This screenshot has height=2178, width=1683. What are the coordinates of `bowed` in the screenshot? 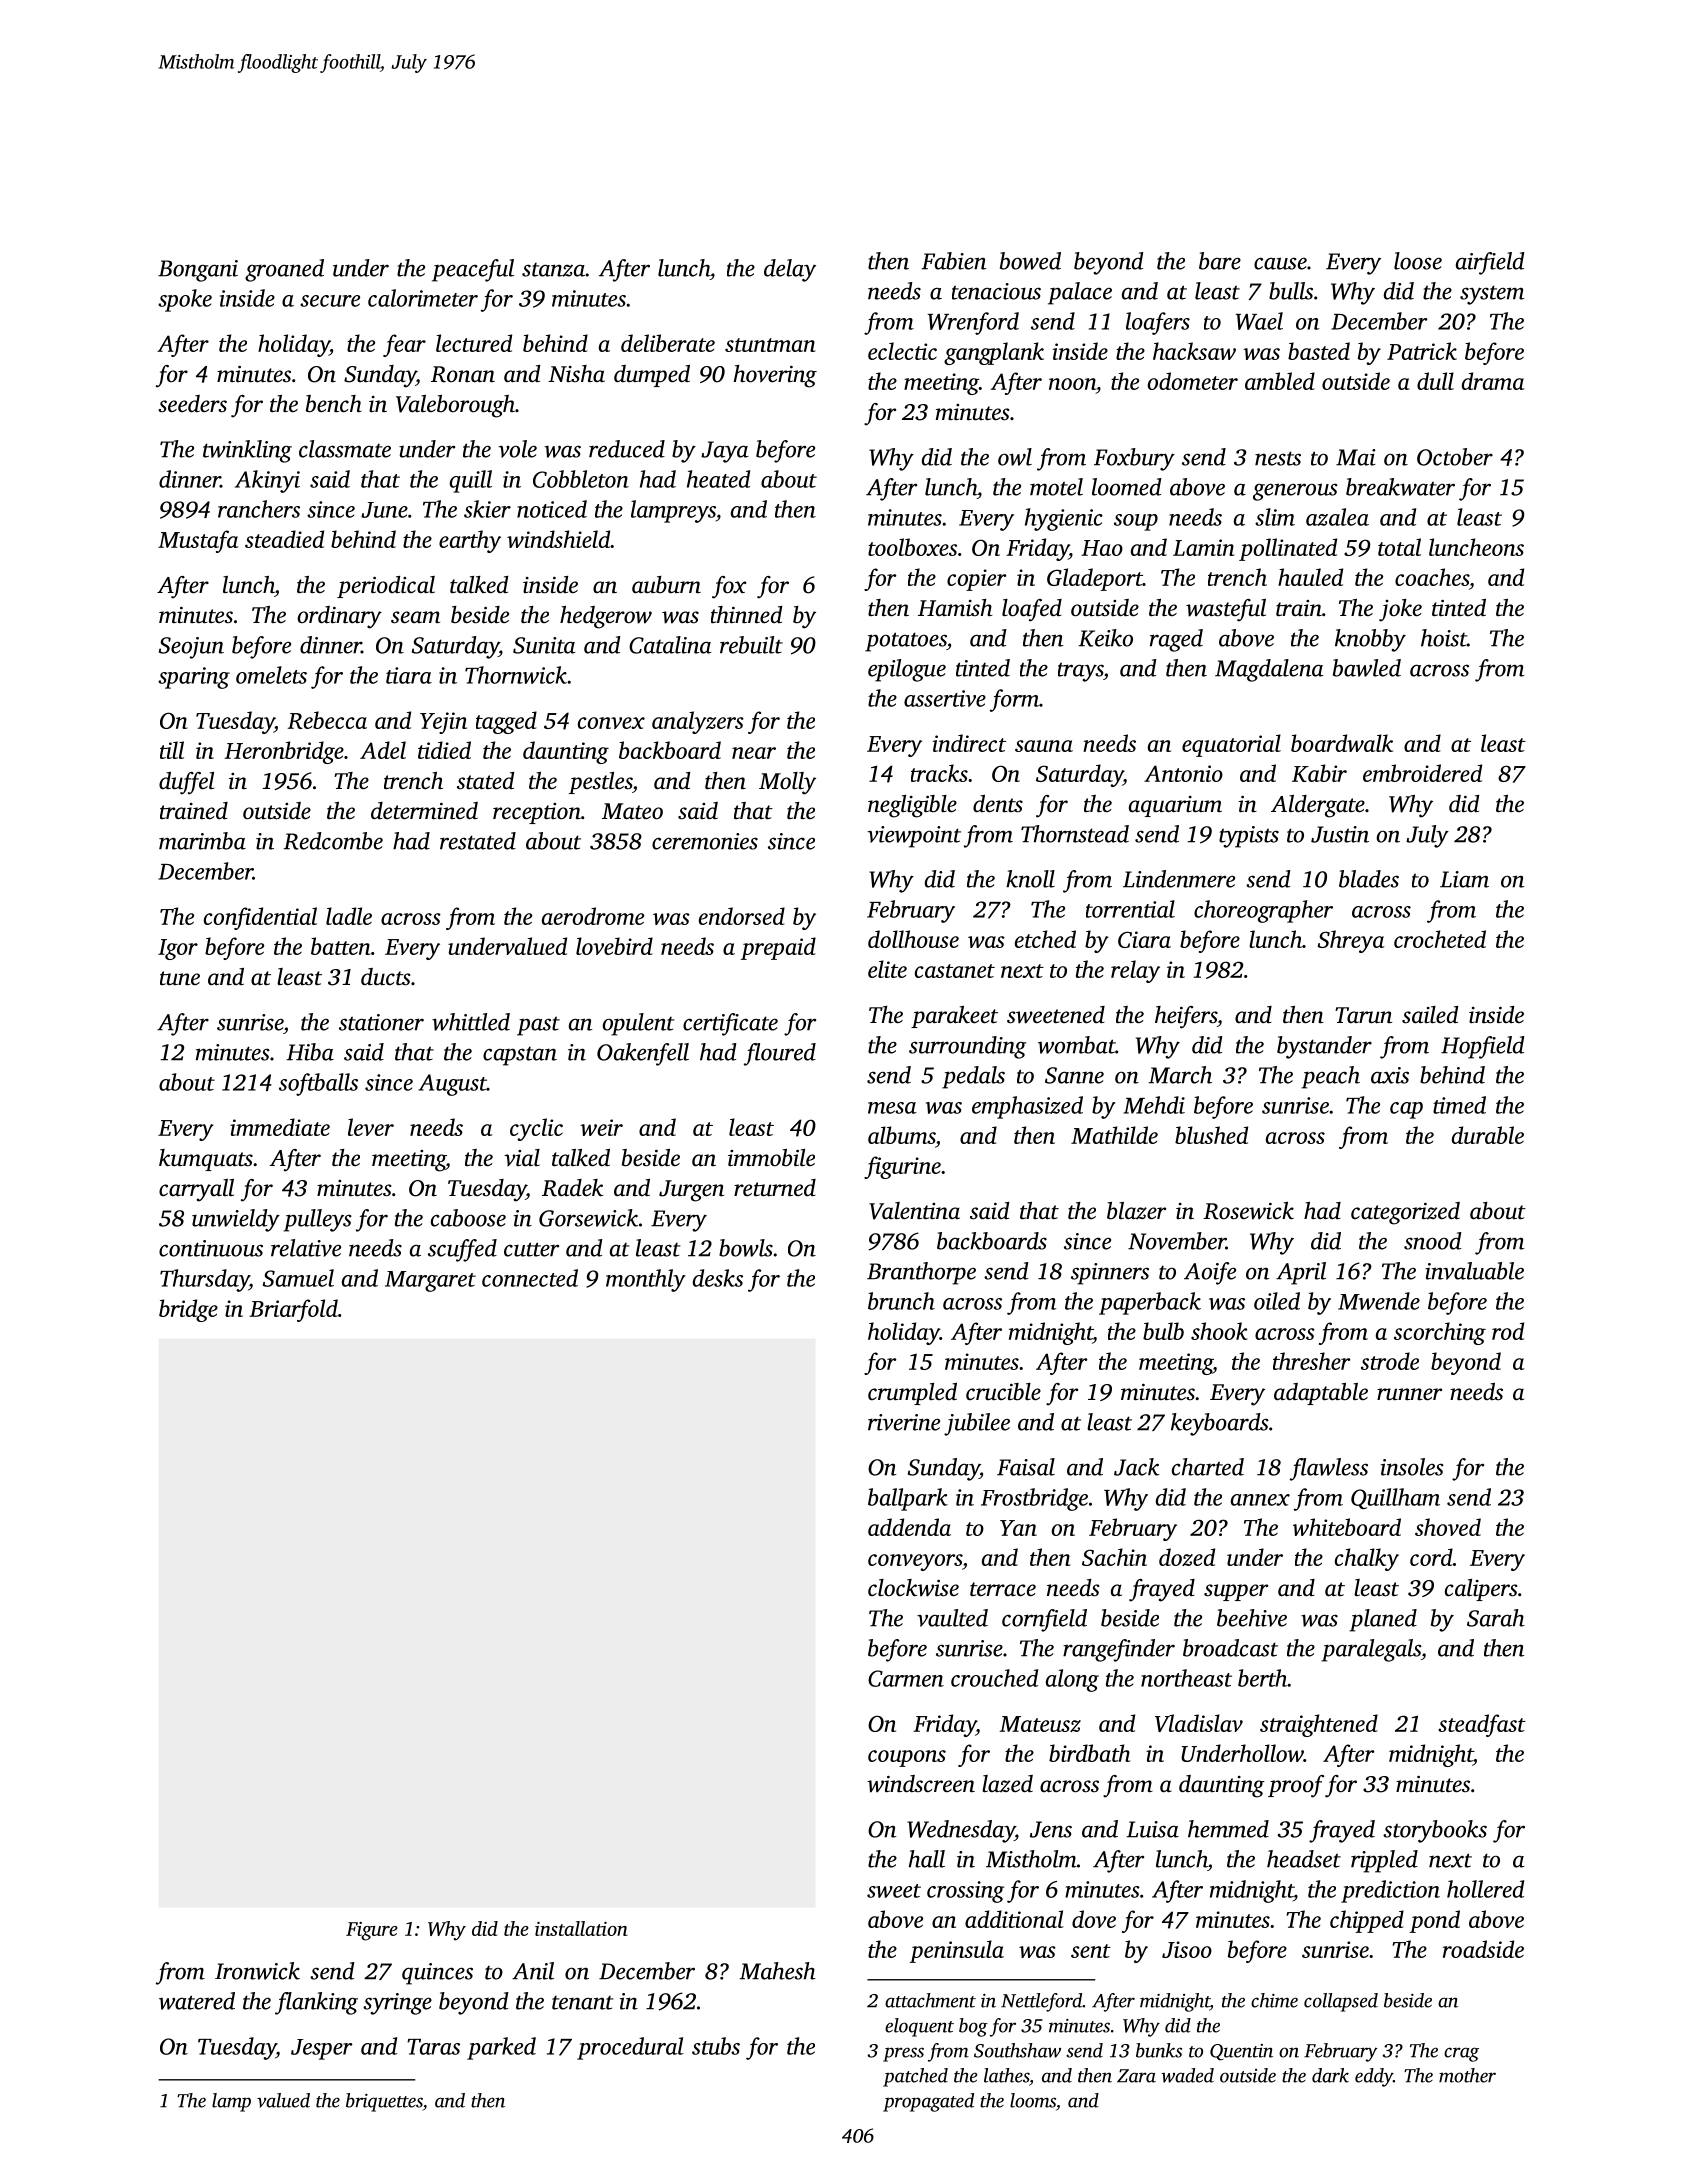 It's located at (1030, 261).
